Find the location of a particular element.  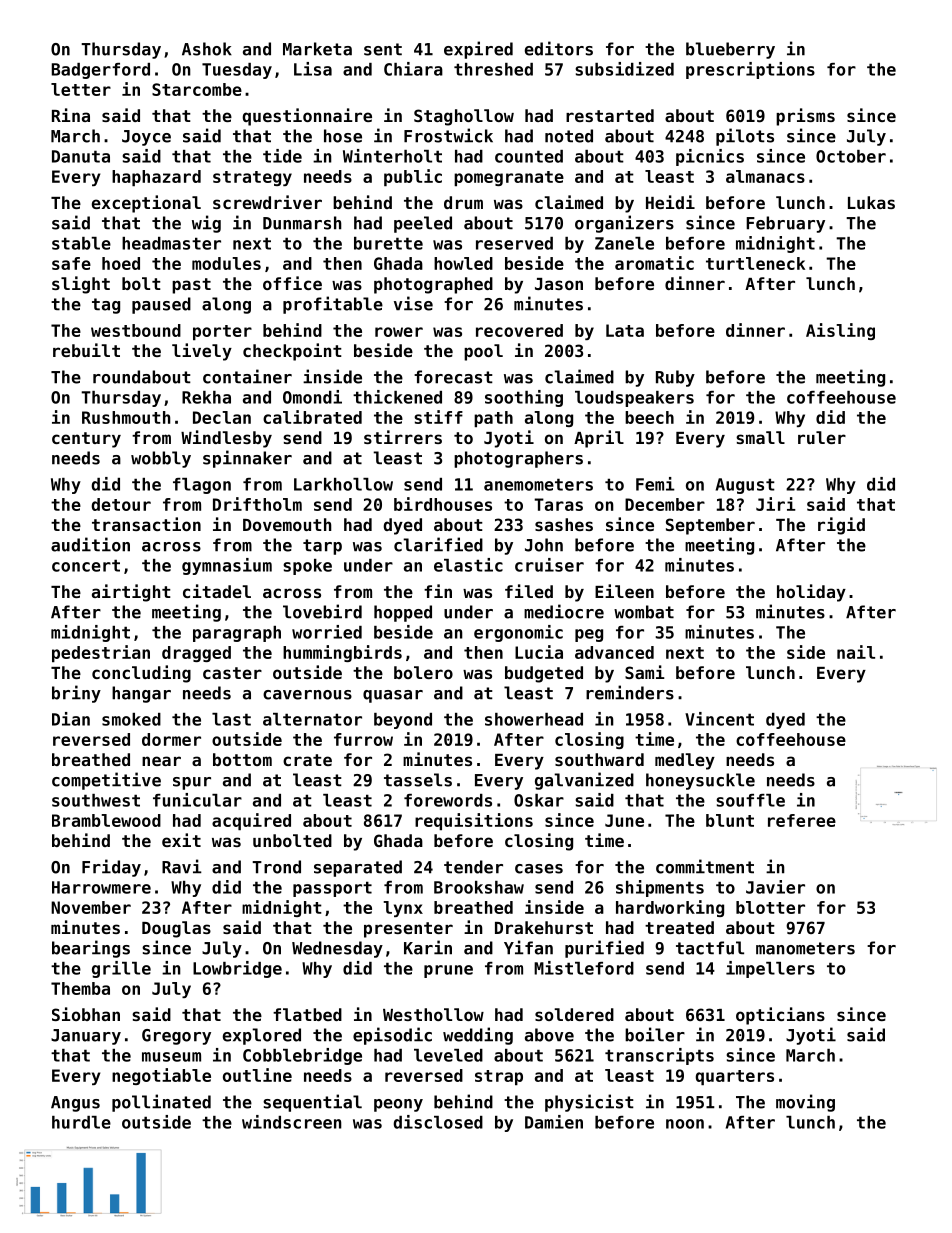

Angus is located at coordinates (75, 1104).
